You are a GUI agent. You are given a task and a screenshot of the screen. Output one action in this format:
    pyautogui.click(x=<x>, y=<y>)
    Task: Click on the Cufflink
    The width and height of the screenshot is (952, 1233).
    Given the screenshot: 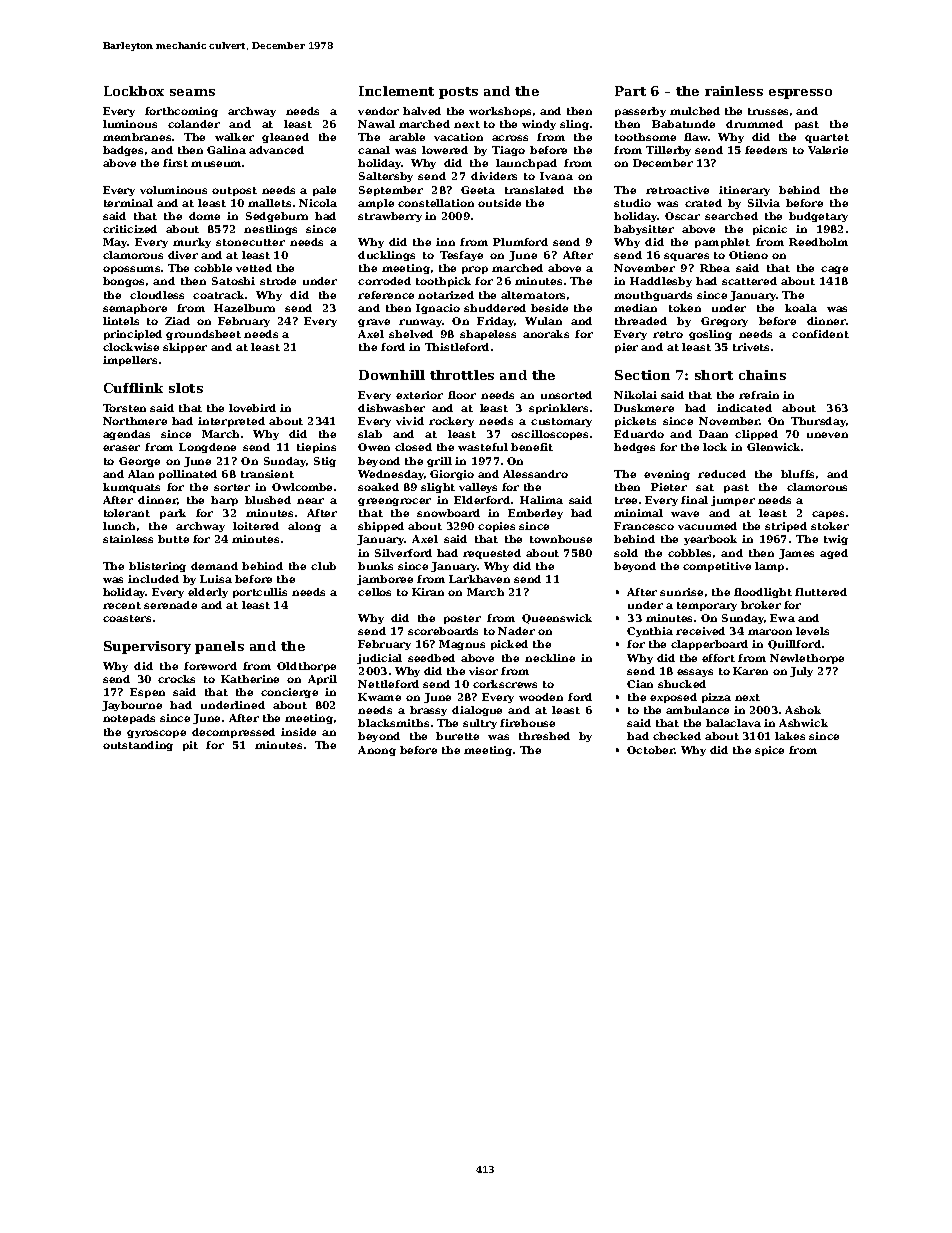 What is the action you would take?
    pyautogui.click(x=133, y=388)
